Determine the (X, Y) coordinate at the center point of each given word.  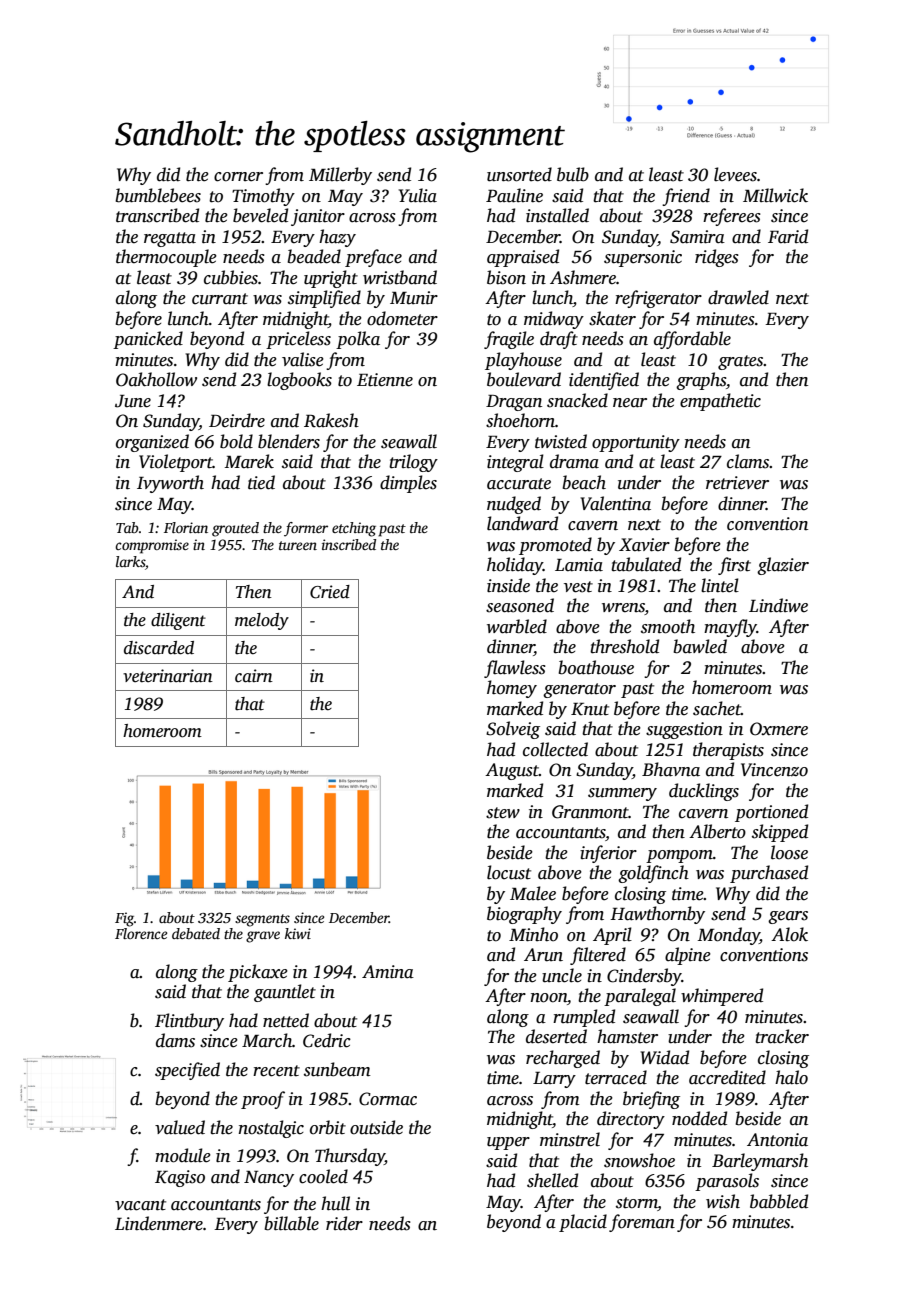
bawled (700, 646)
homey (512, 689)
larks (130, 561)
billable (291, 1223)
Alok (789, 934)
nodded (699, 1118)
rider (344, 1223)
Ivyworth (170, 484)
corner (238, 177)
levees (735, 174)
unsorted (519, 174)
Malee (533, 893)
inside (508, 585)
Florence (141, 933)
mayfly (730, 628)
